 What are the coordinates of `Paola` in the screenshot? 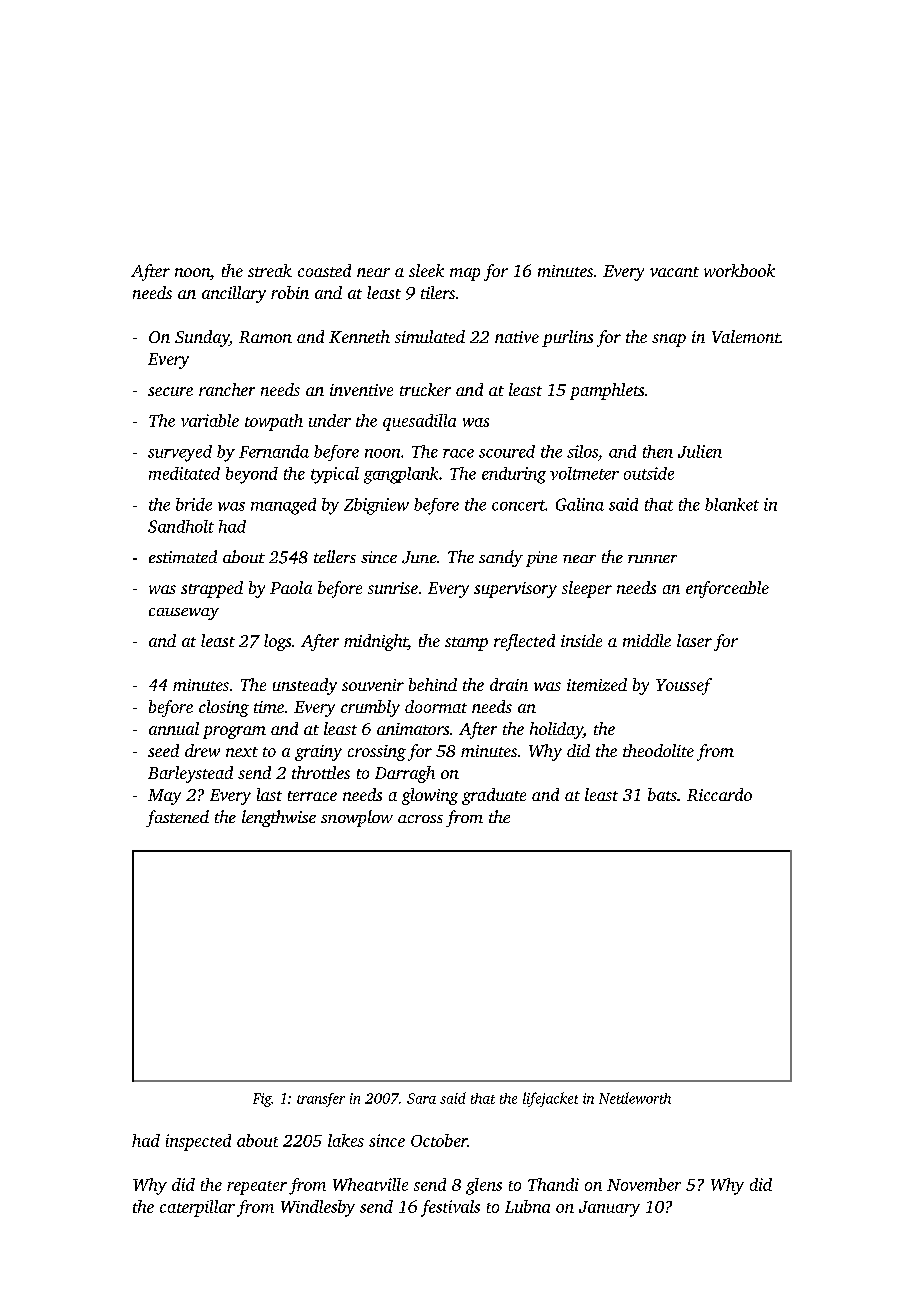 It's located at (291, 587).
